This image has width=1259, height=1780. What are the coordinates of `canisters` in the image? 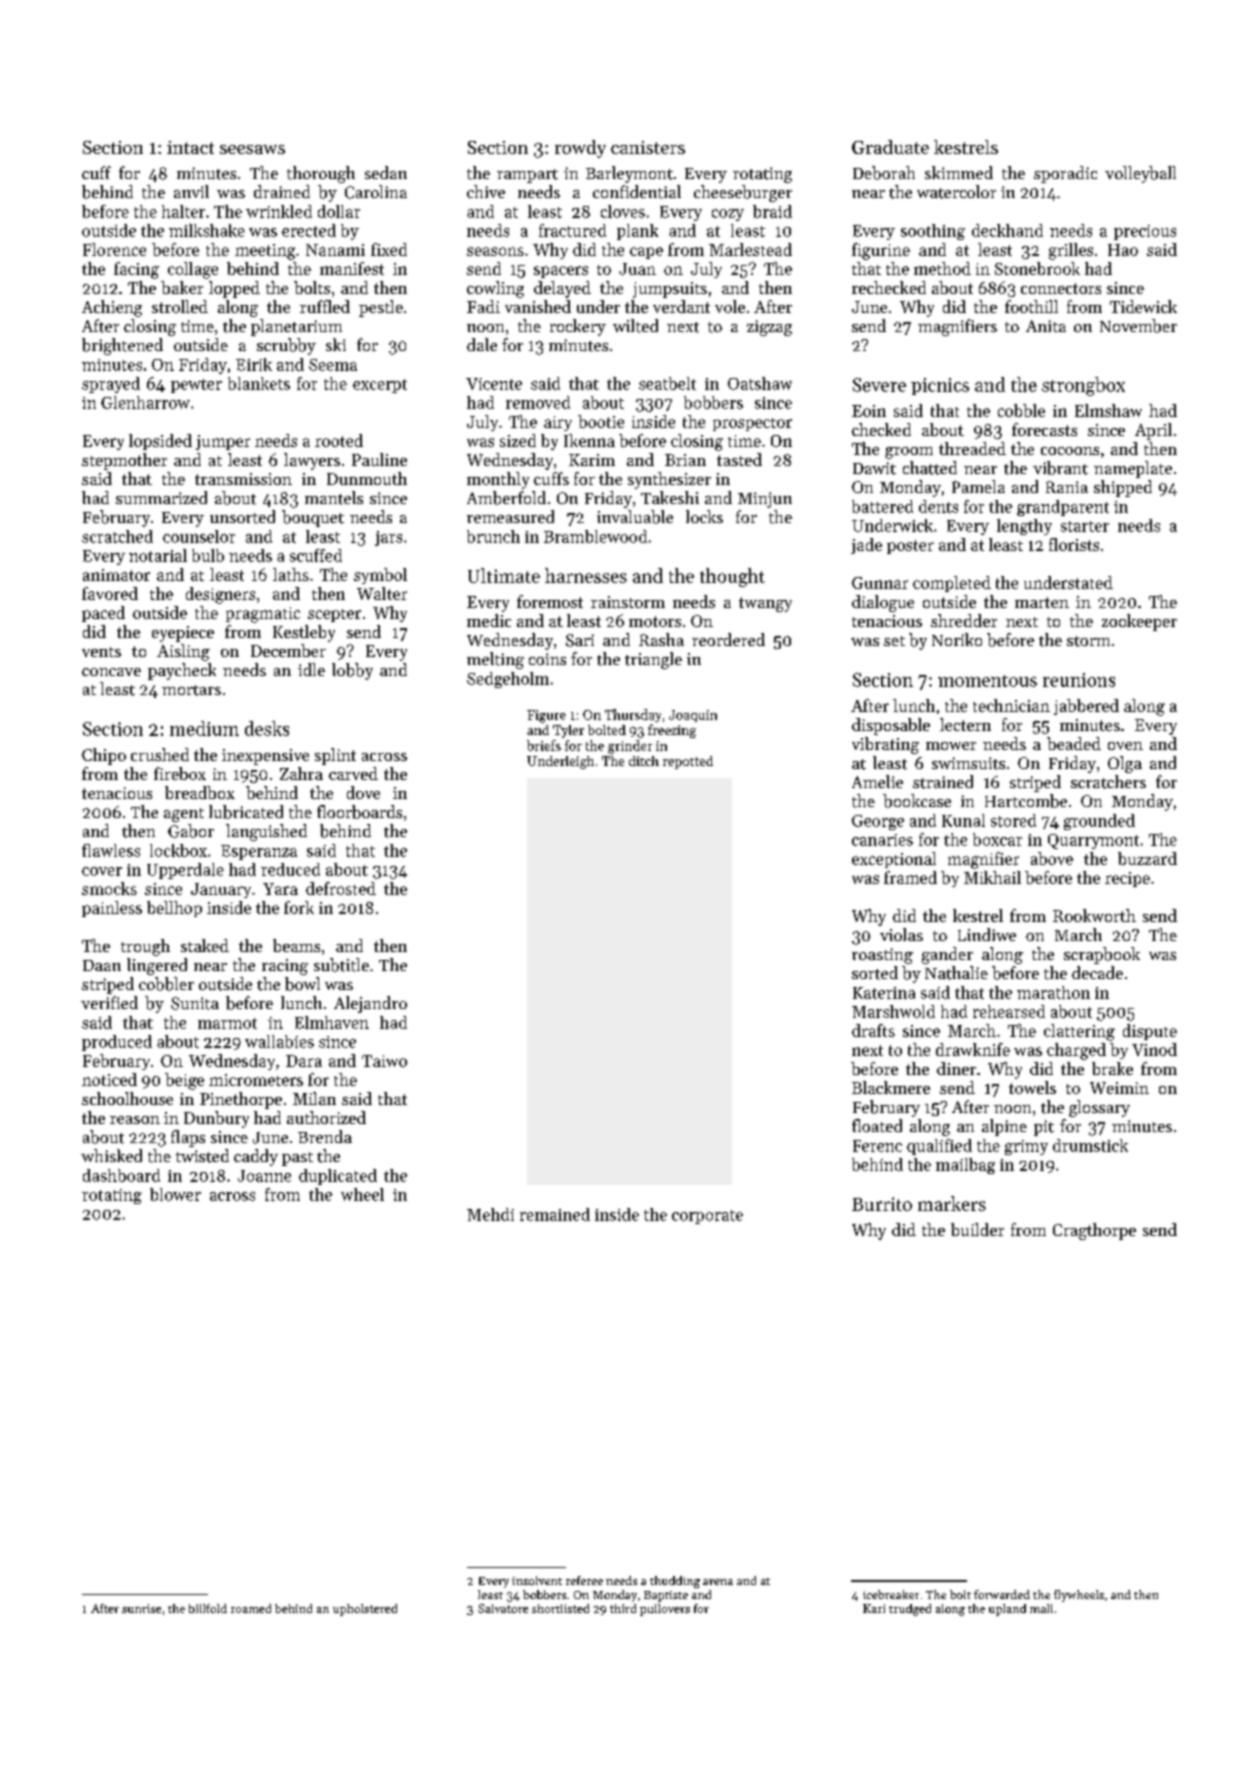 It's located at (648, 147).
